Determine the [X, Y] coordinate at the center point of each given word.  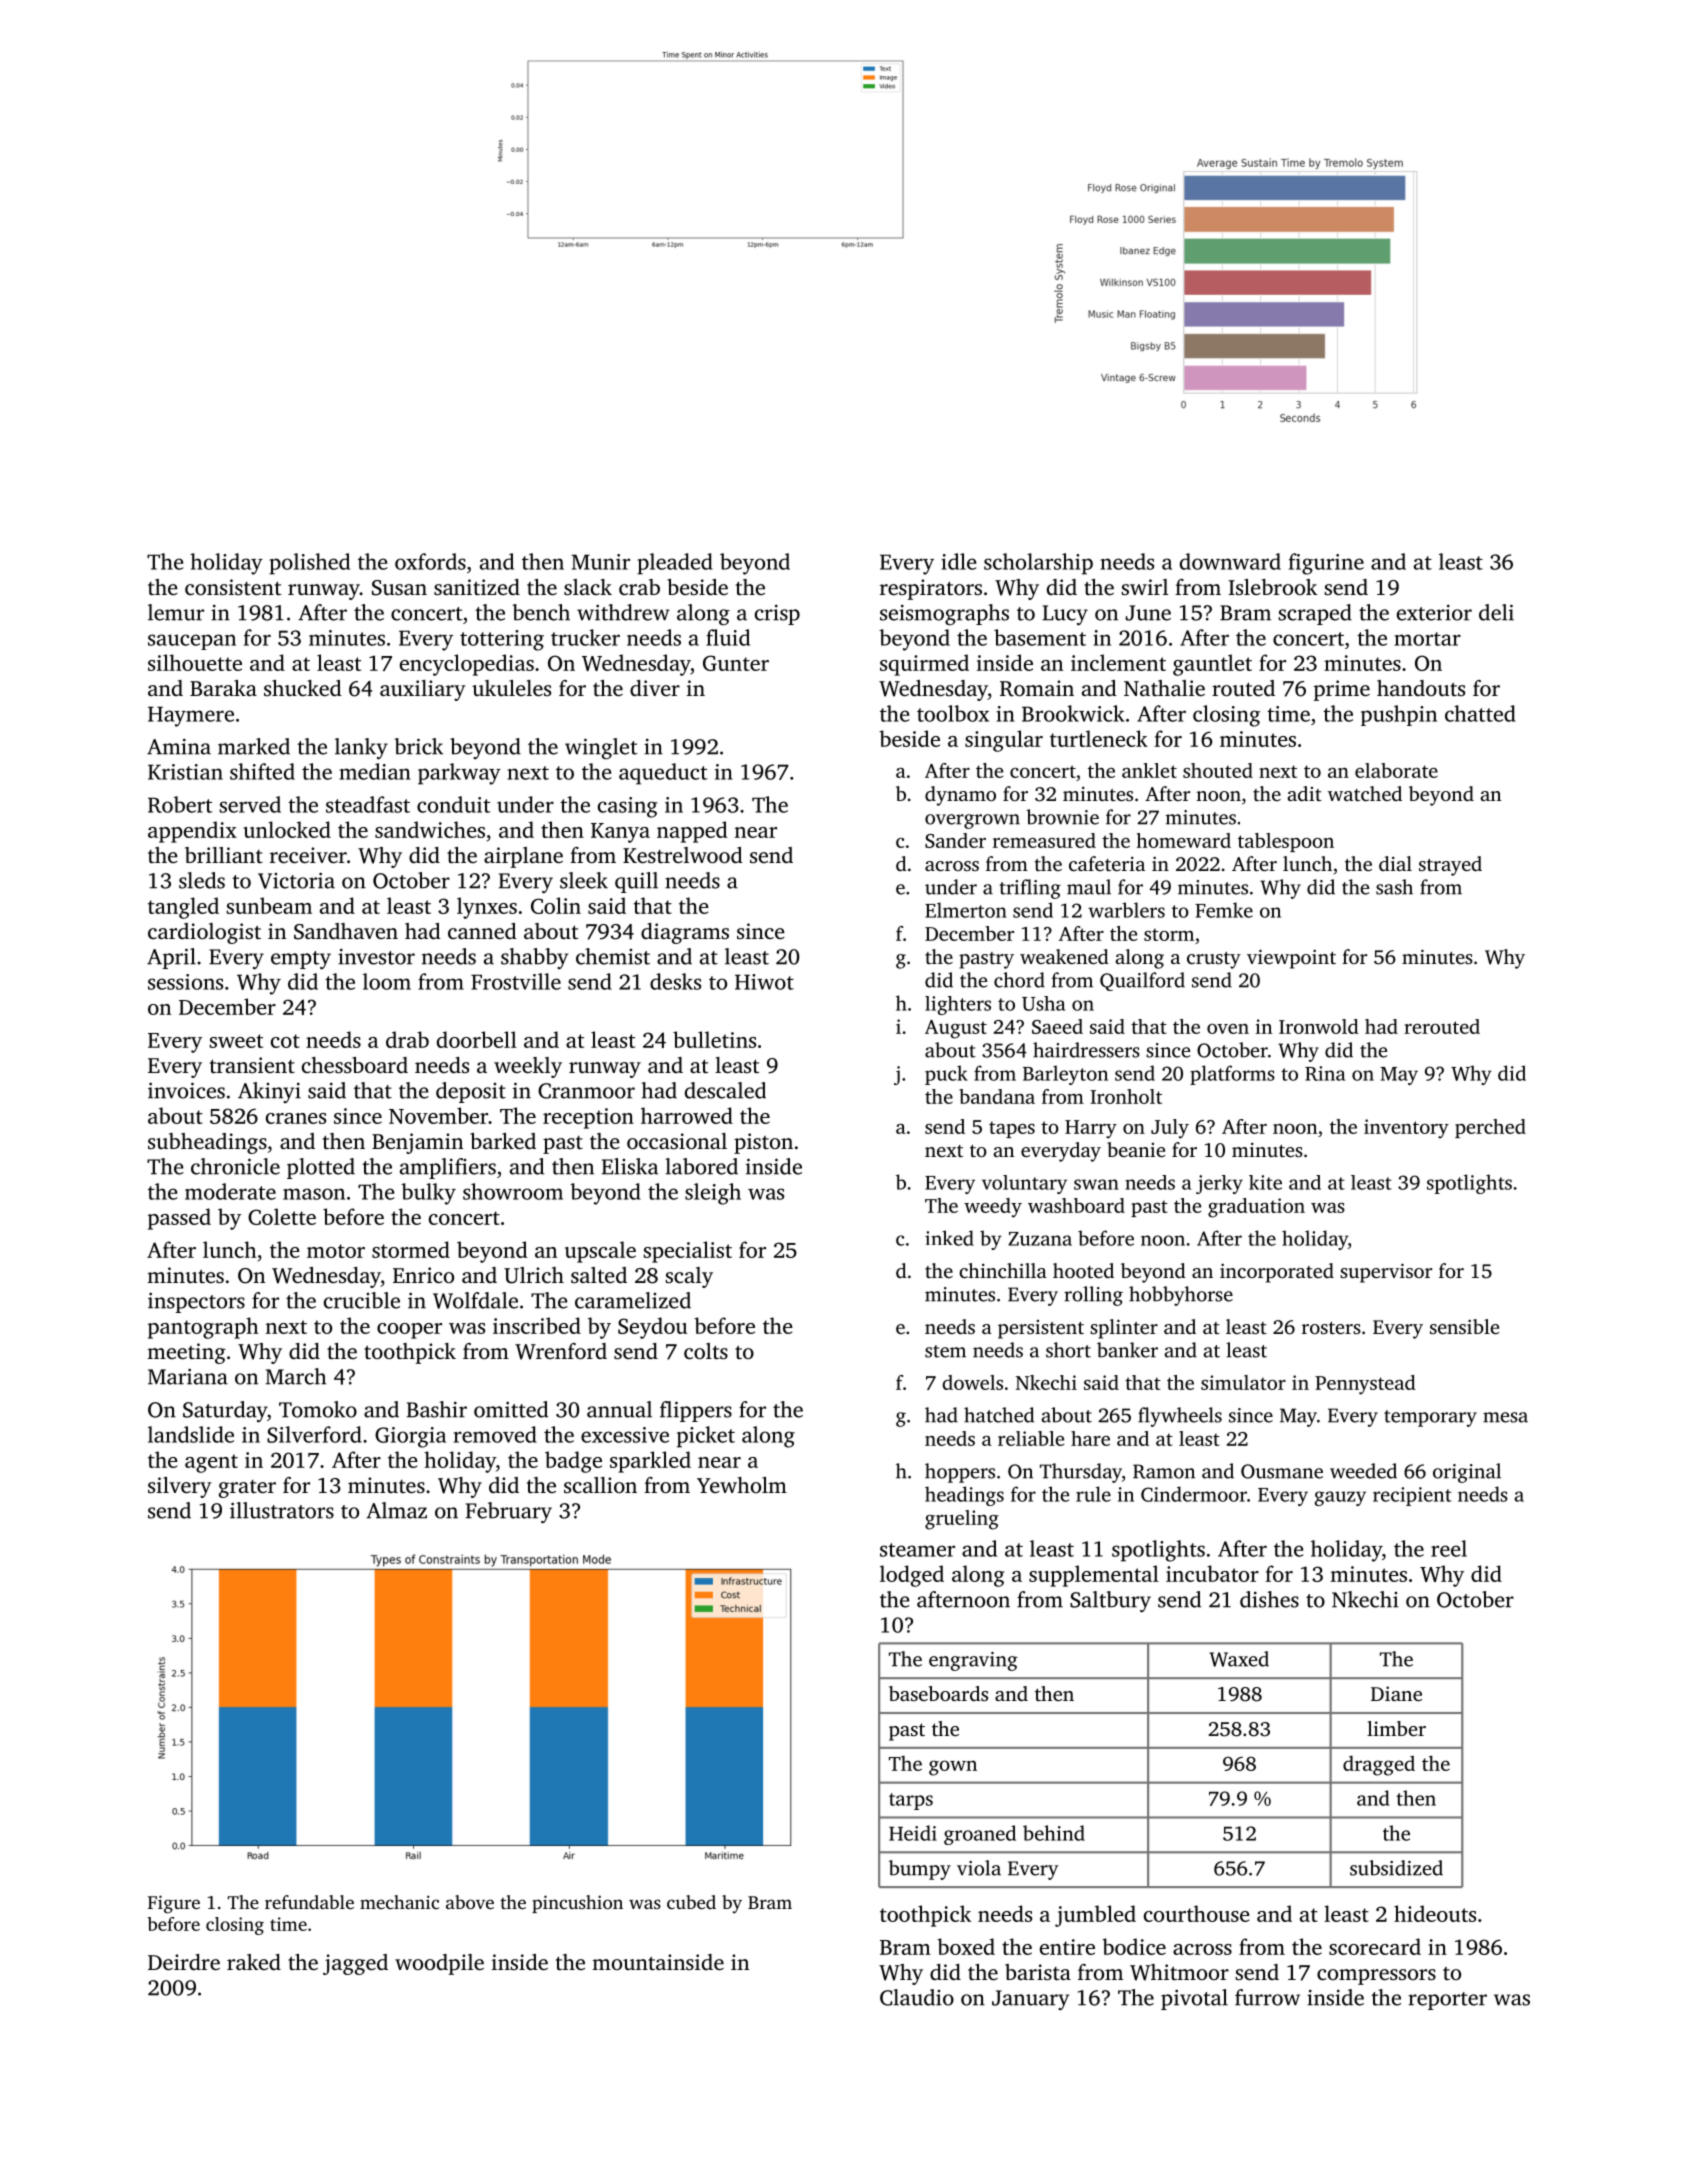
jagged [355, 1964]
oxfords [430, 561]
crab [639, 587]
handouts [1421, 688]
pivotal [1194, 1999]
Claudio [917, 1997]
